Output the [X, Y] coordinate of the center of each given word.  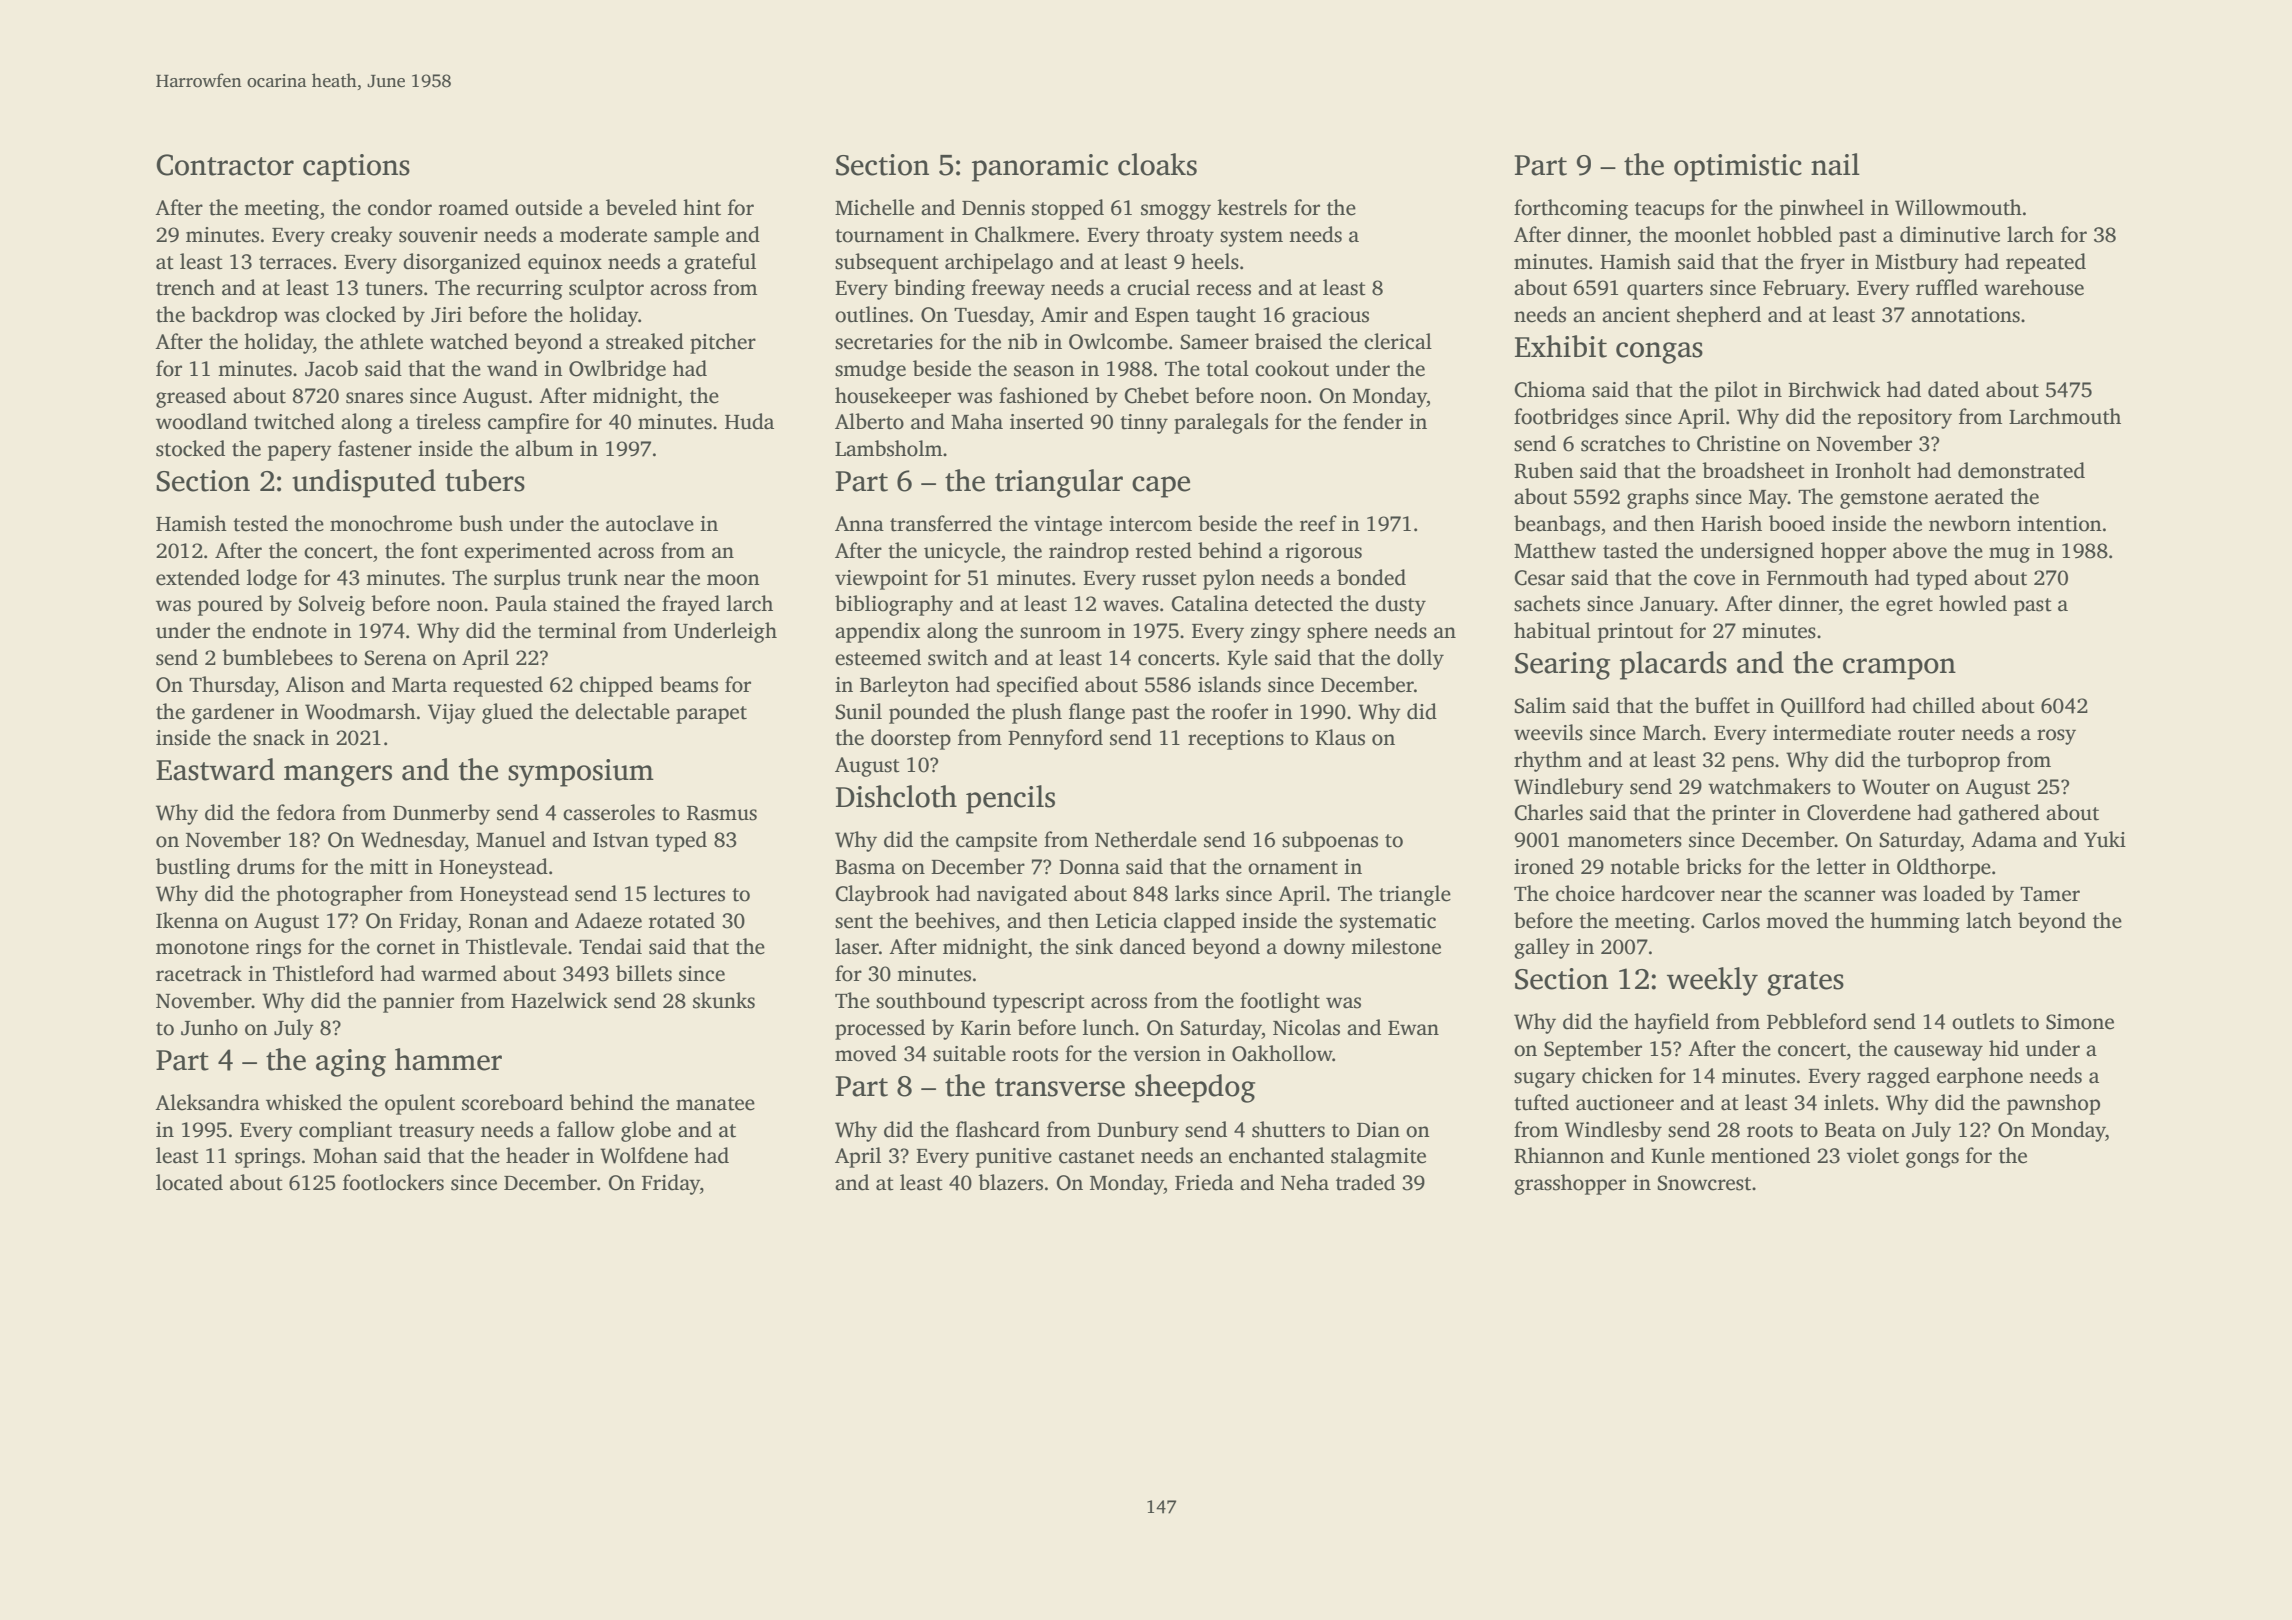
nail [1835, 164]
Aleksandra [207, 1102]
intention [2059, 524]
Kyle [1247, 659]
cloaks [1157, 164]
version [1167, 1054]
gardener [233, 713]
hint [702, 207]
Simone [2080, 1022]
